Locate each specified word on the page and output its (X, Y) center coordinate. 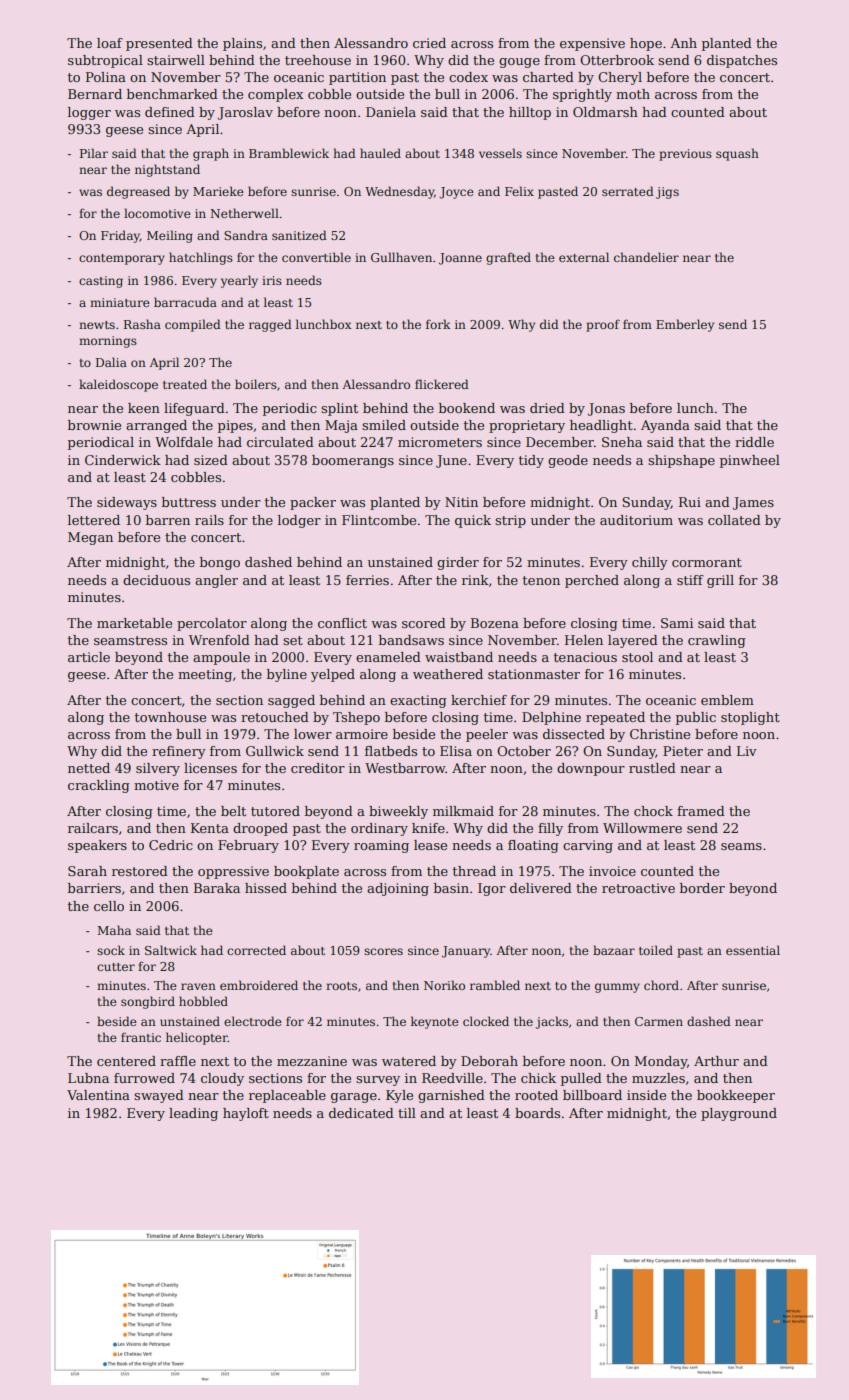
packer (313, 503)
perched (592, 581)
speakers (97, 846)
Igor (492, 889)
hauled (380, 153)
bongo (220, 563)
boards (537, 1113)
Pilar (94, 153)
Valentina (98, 1095)
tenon (541, 580)
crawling (717, 641)
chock (653, 811)
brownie (94, 425)
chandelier (646, 257)
